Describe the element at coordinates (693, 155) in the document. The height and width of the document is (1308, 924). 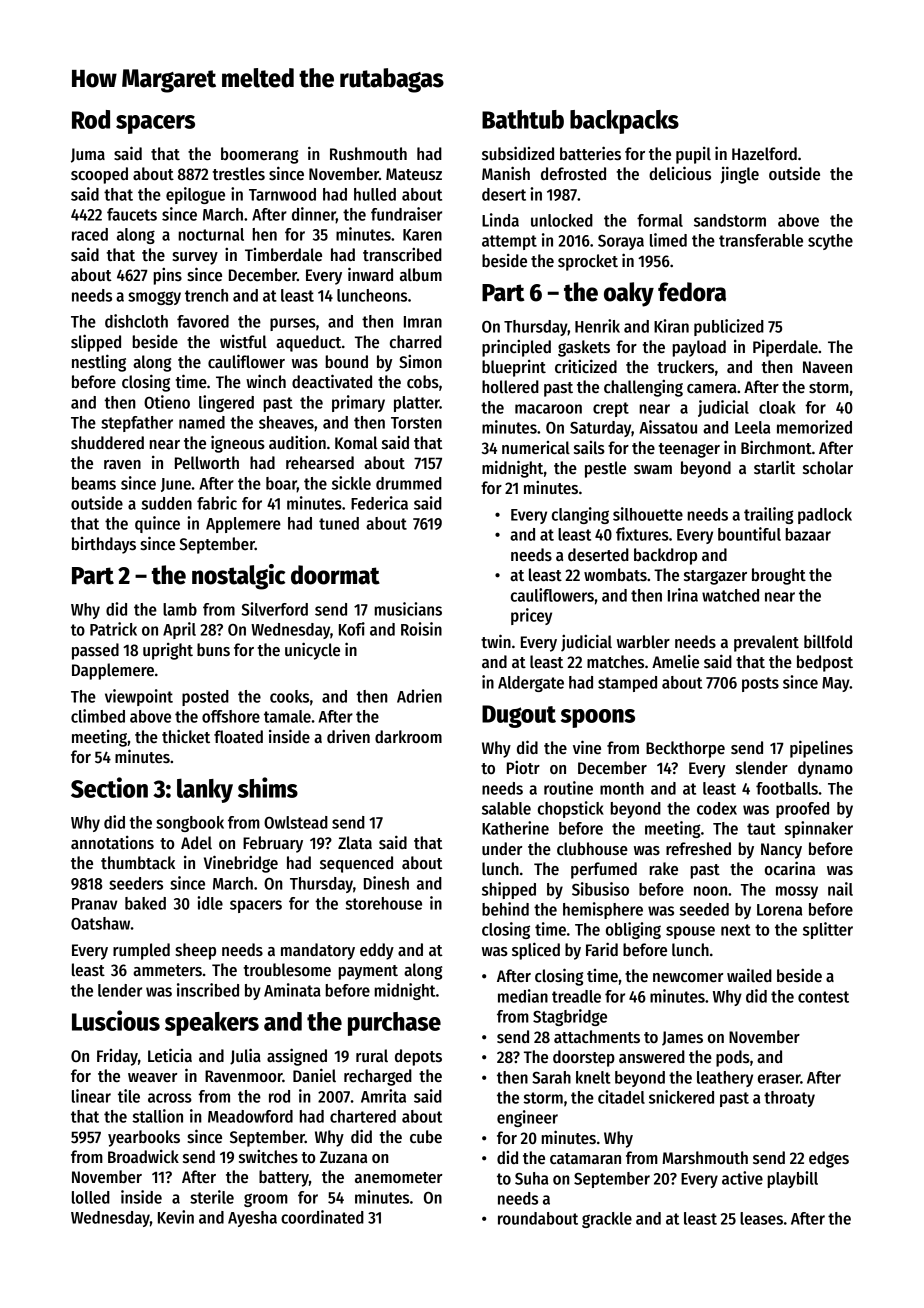
I see `pupil` at that location.
